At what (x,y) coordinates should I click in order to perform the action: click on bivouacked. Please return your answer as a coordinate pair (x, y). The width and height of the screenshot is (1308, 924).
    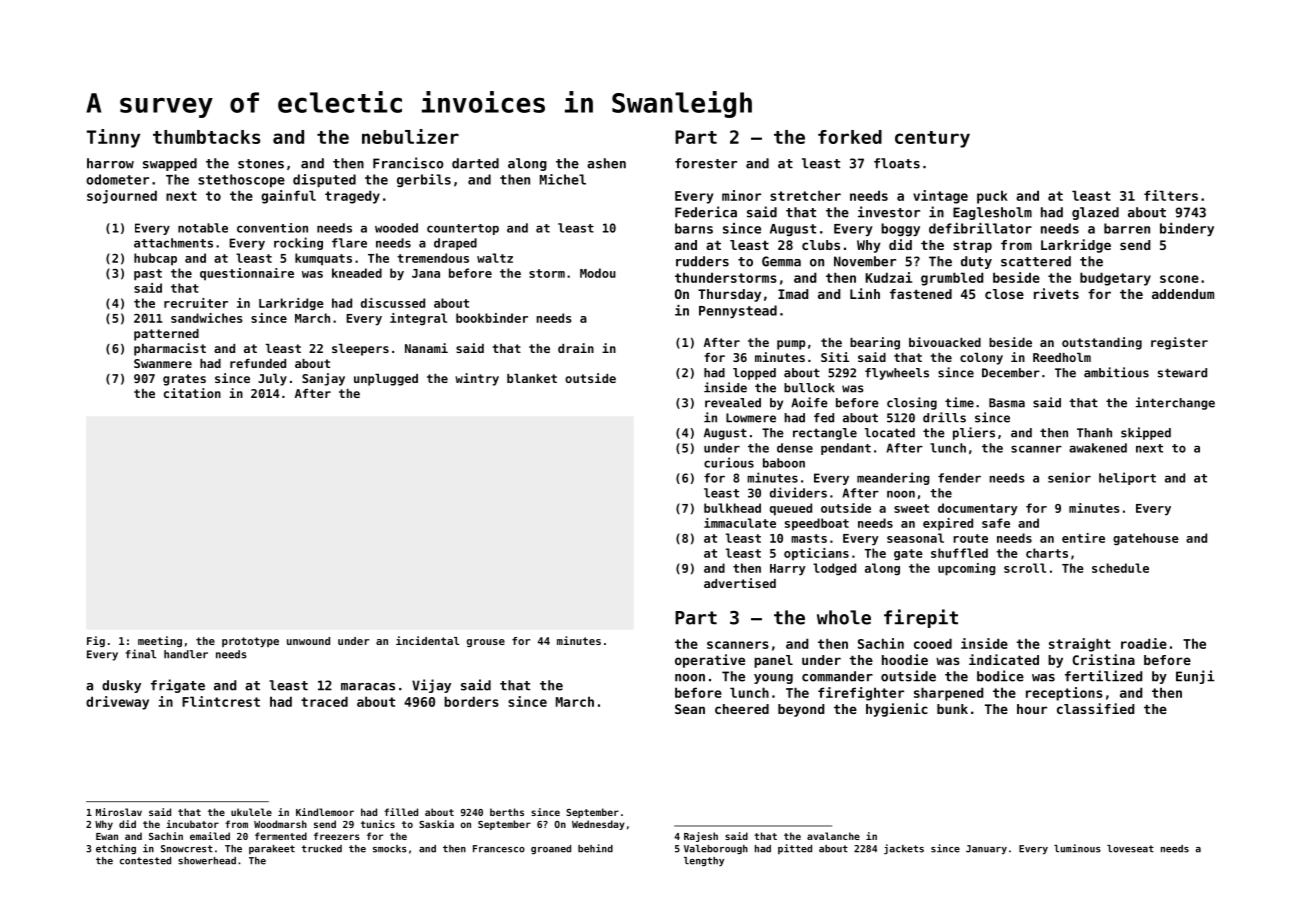
    Looking at the image, I should click on (945, 342).
